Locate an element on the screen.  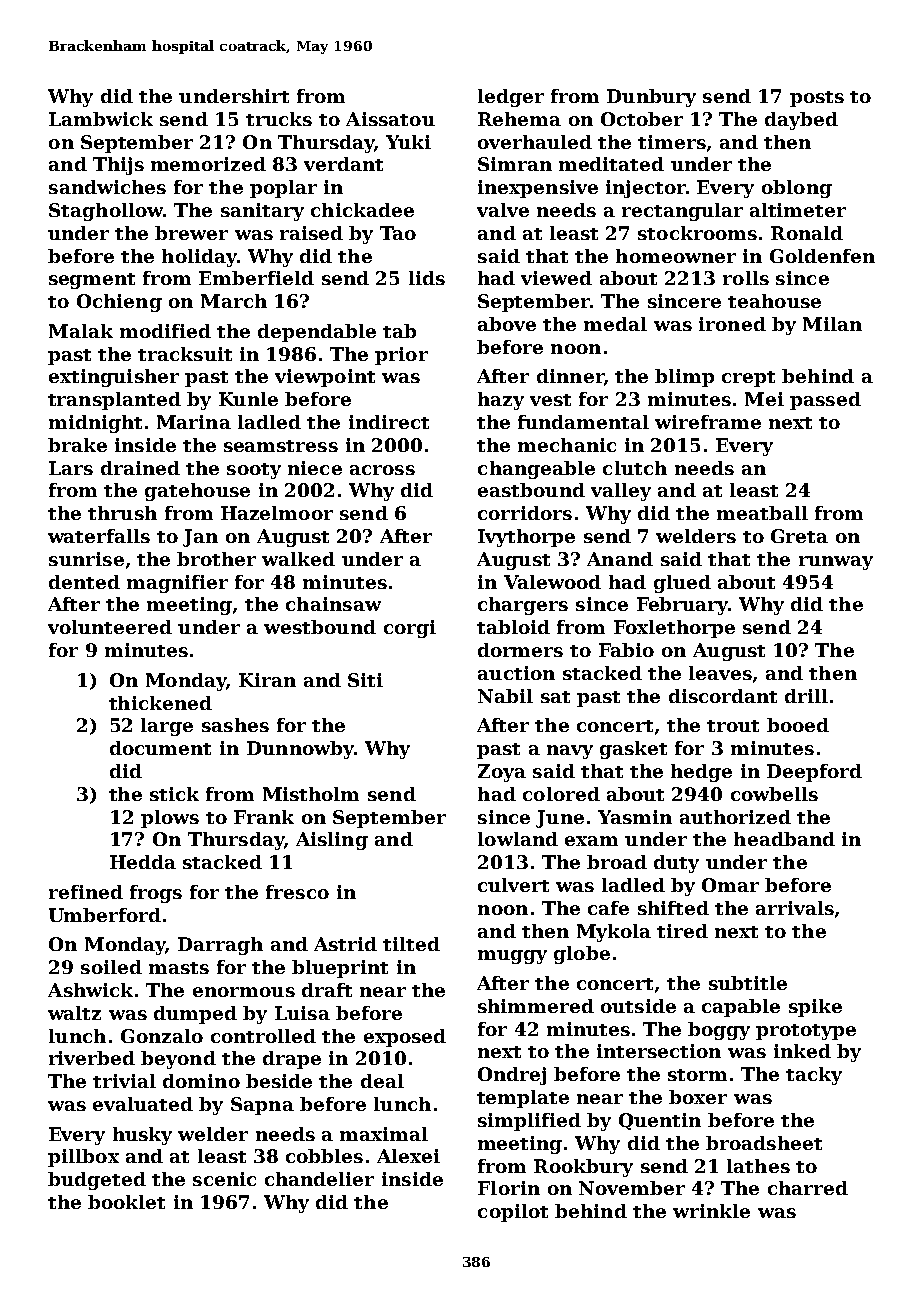
drill is located at coordinates (806, 696).
